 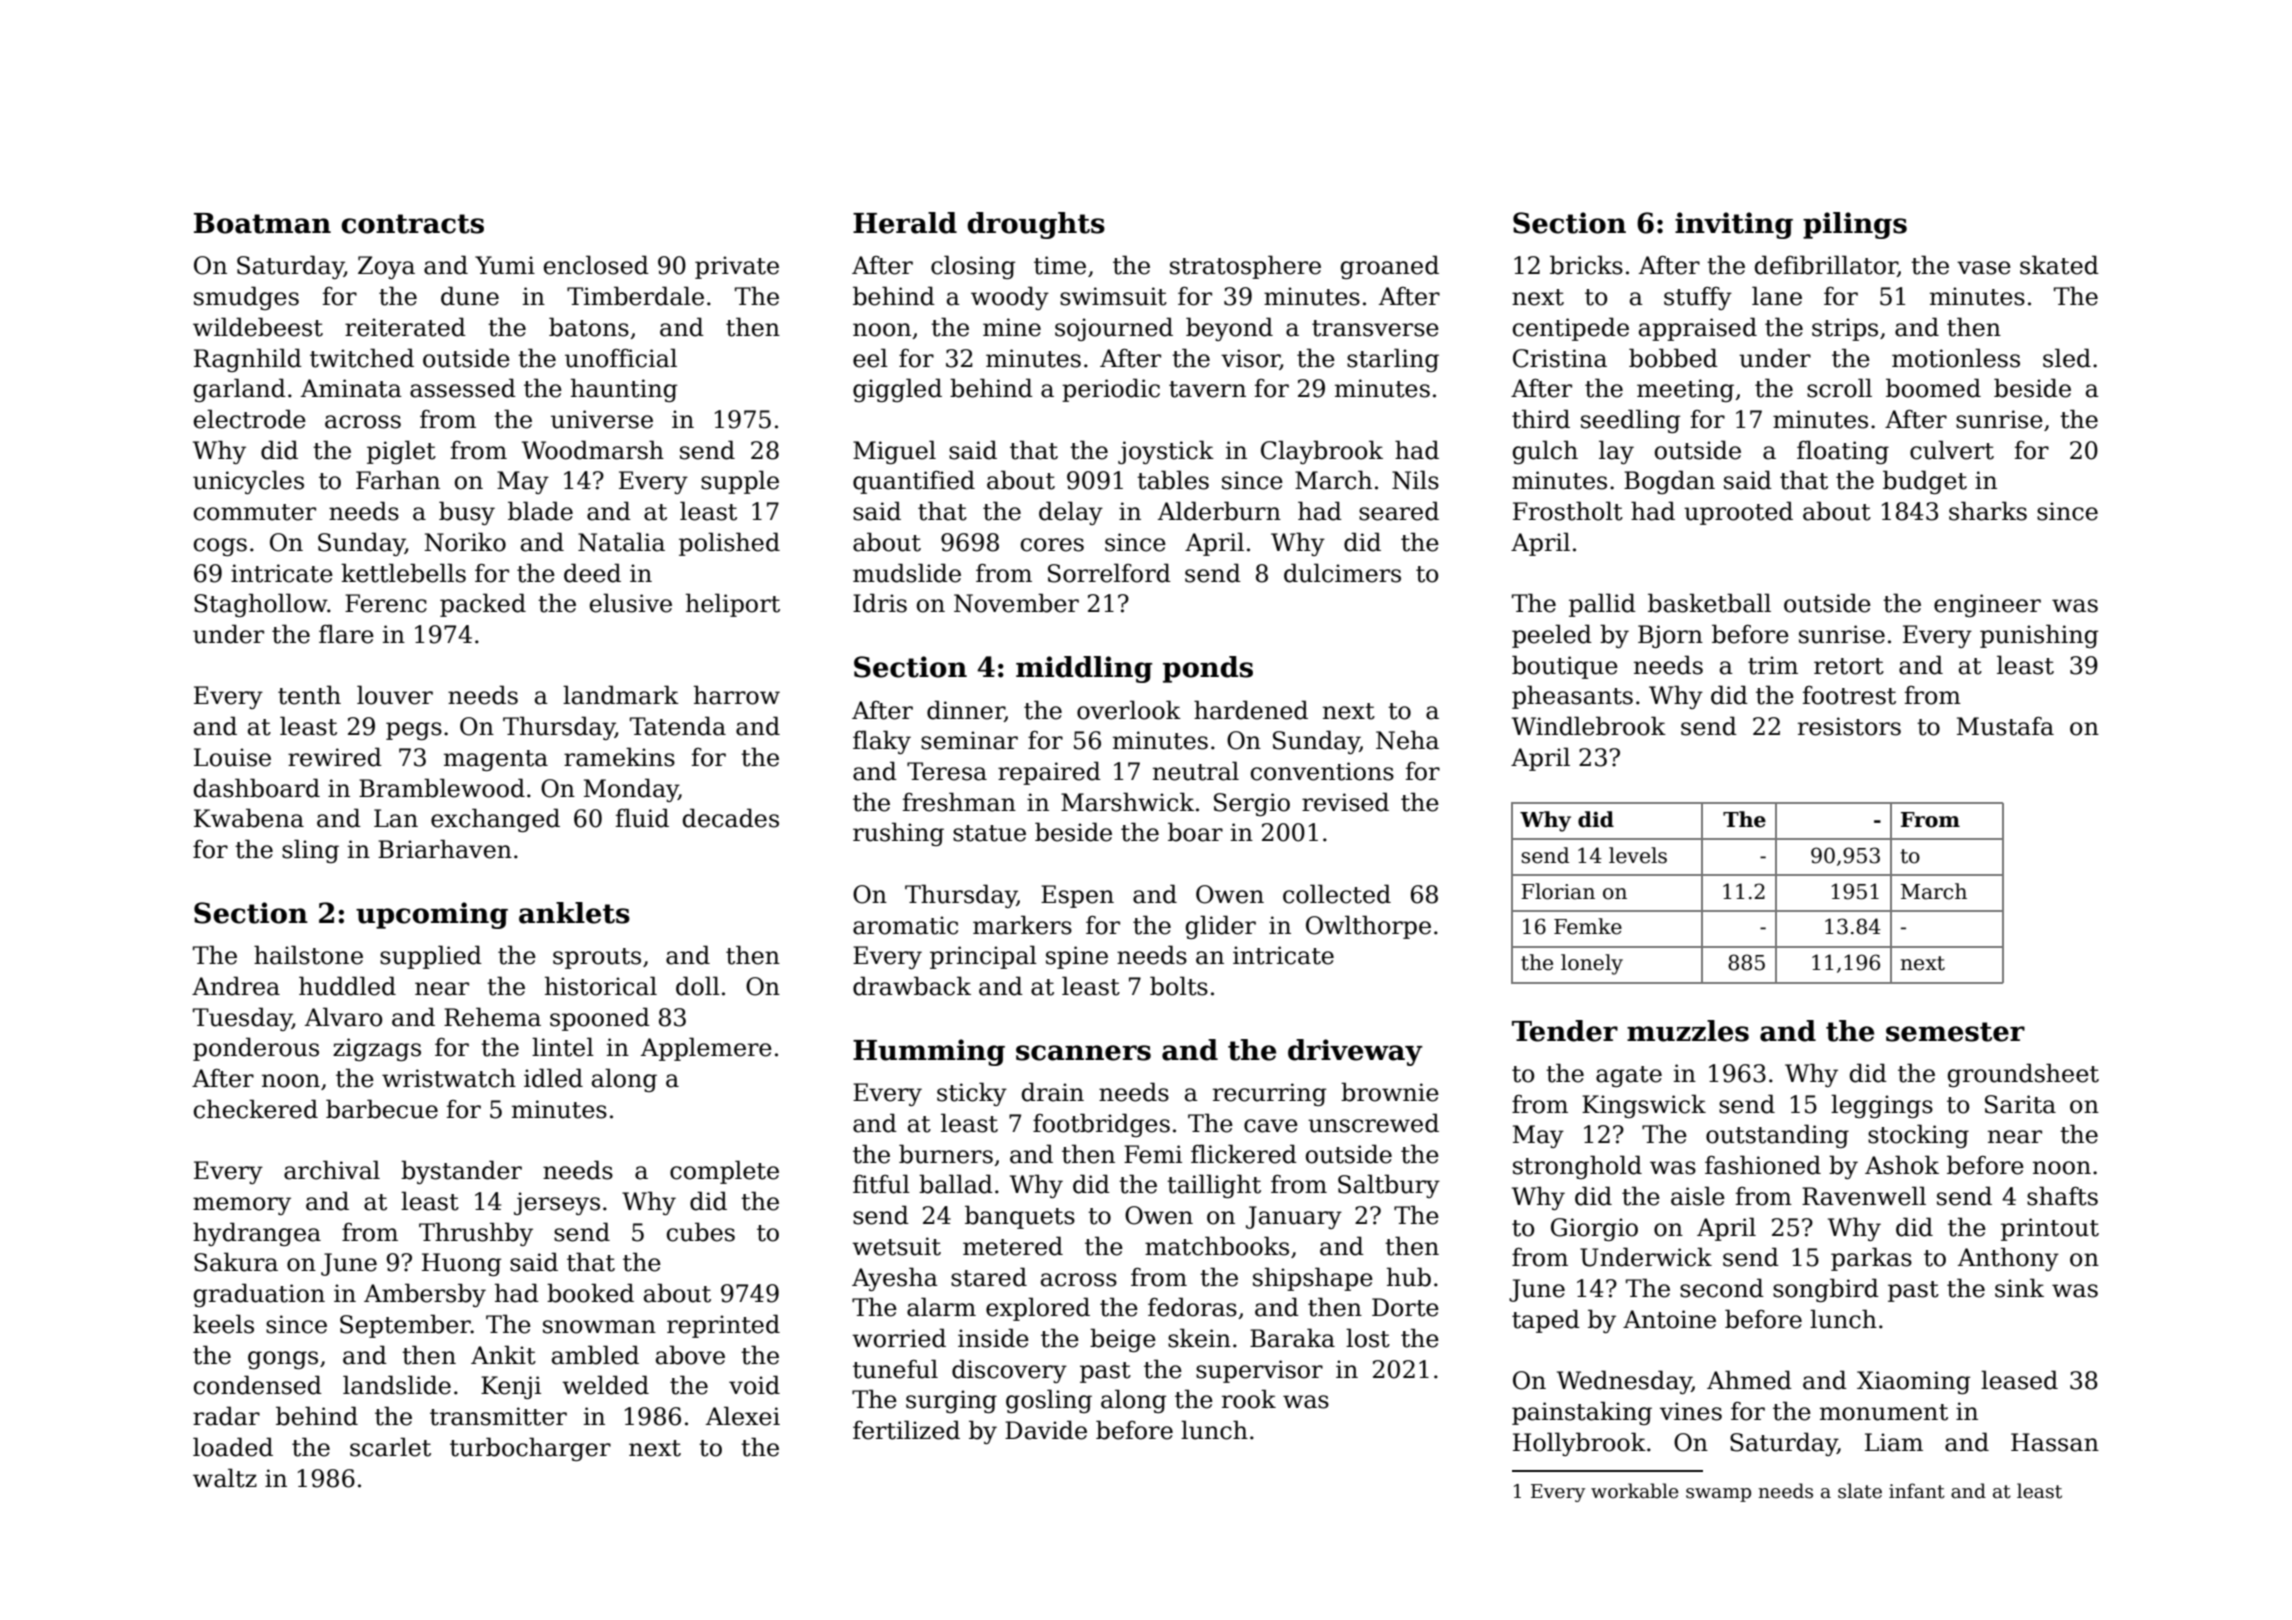 What do you see at coordinates (1955, 1032) in the page?
I see `semester` at bounding box center [1955, 1032].
